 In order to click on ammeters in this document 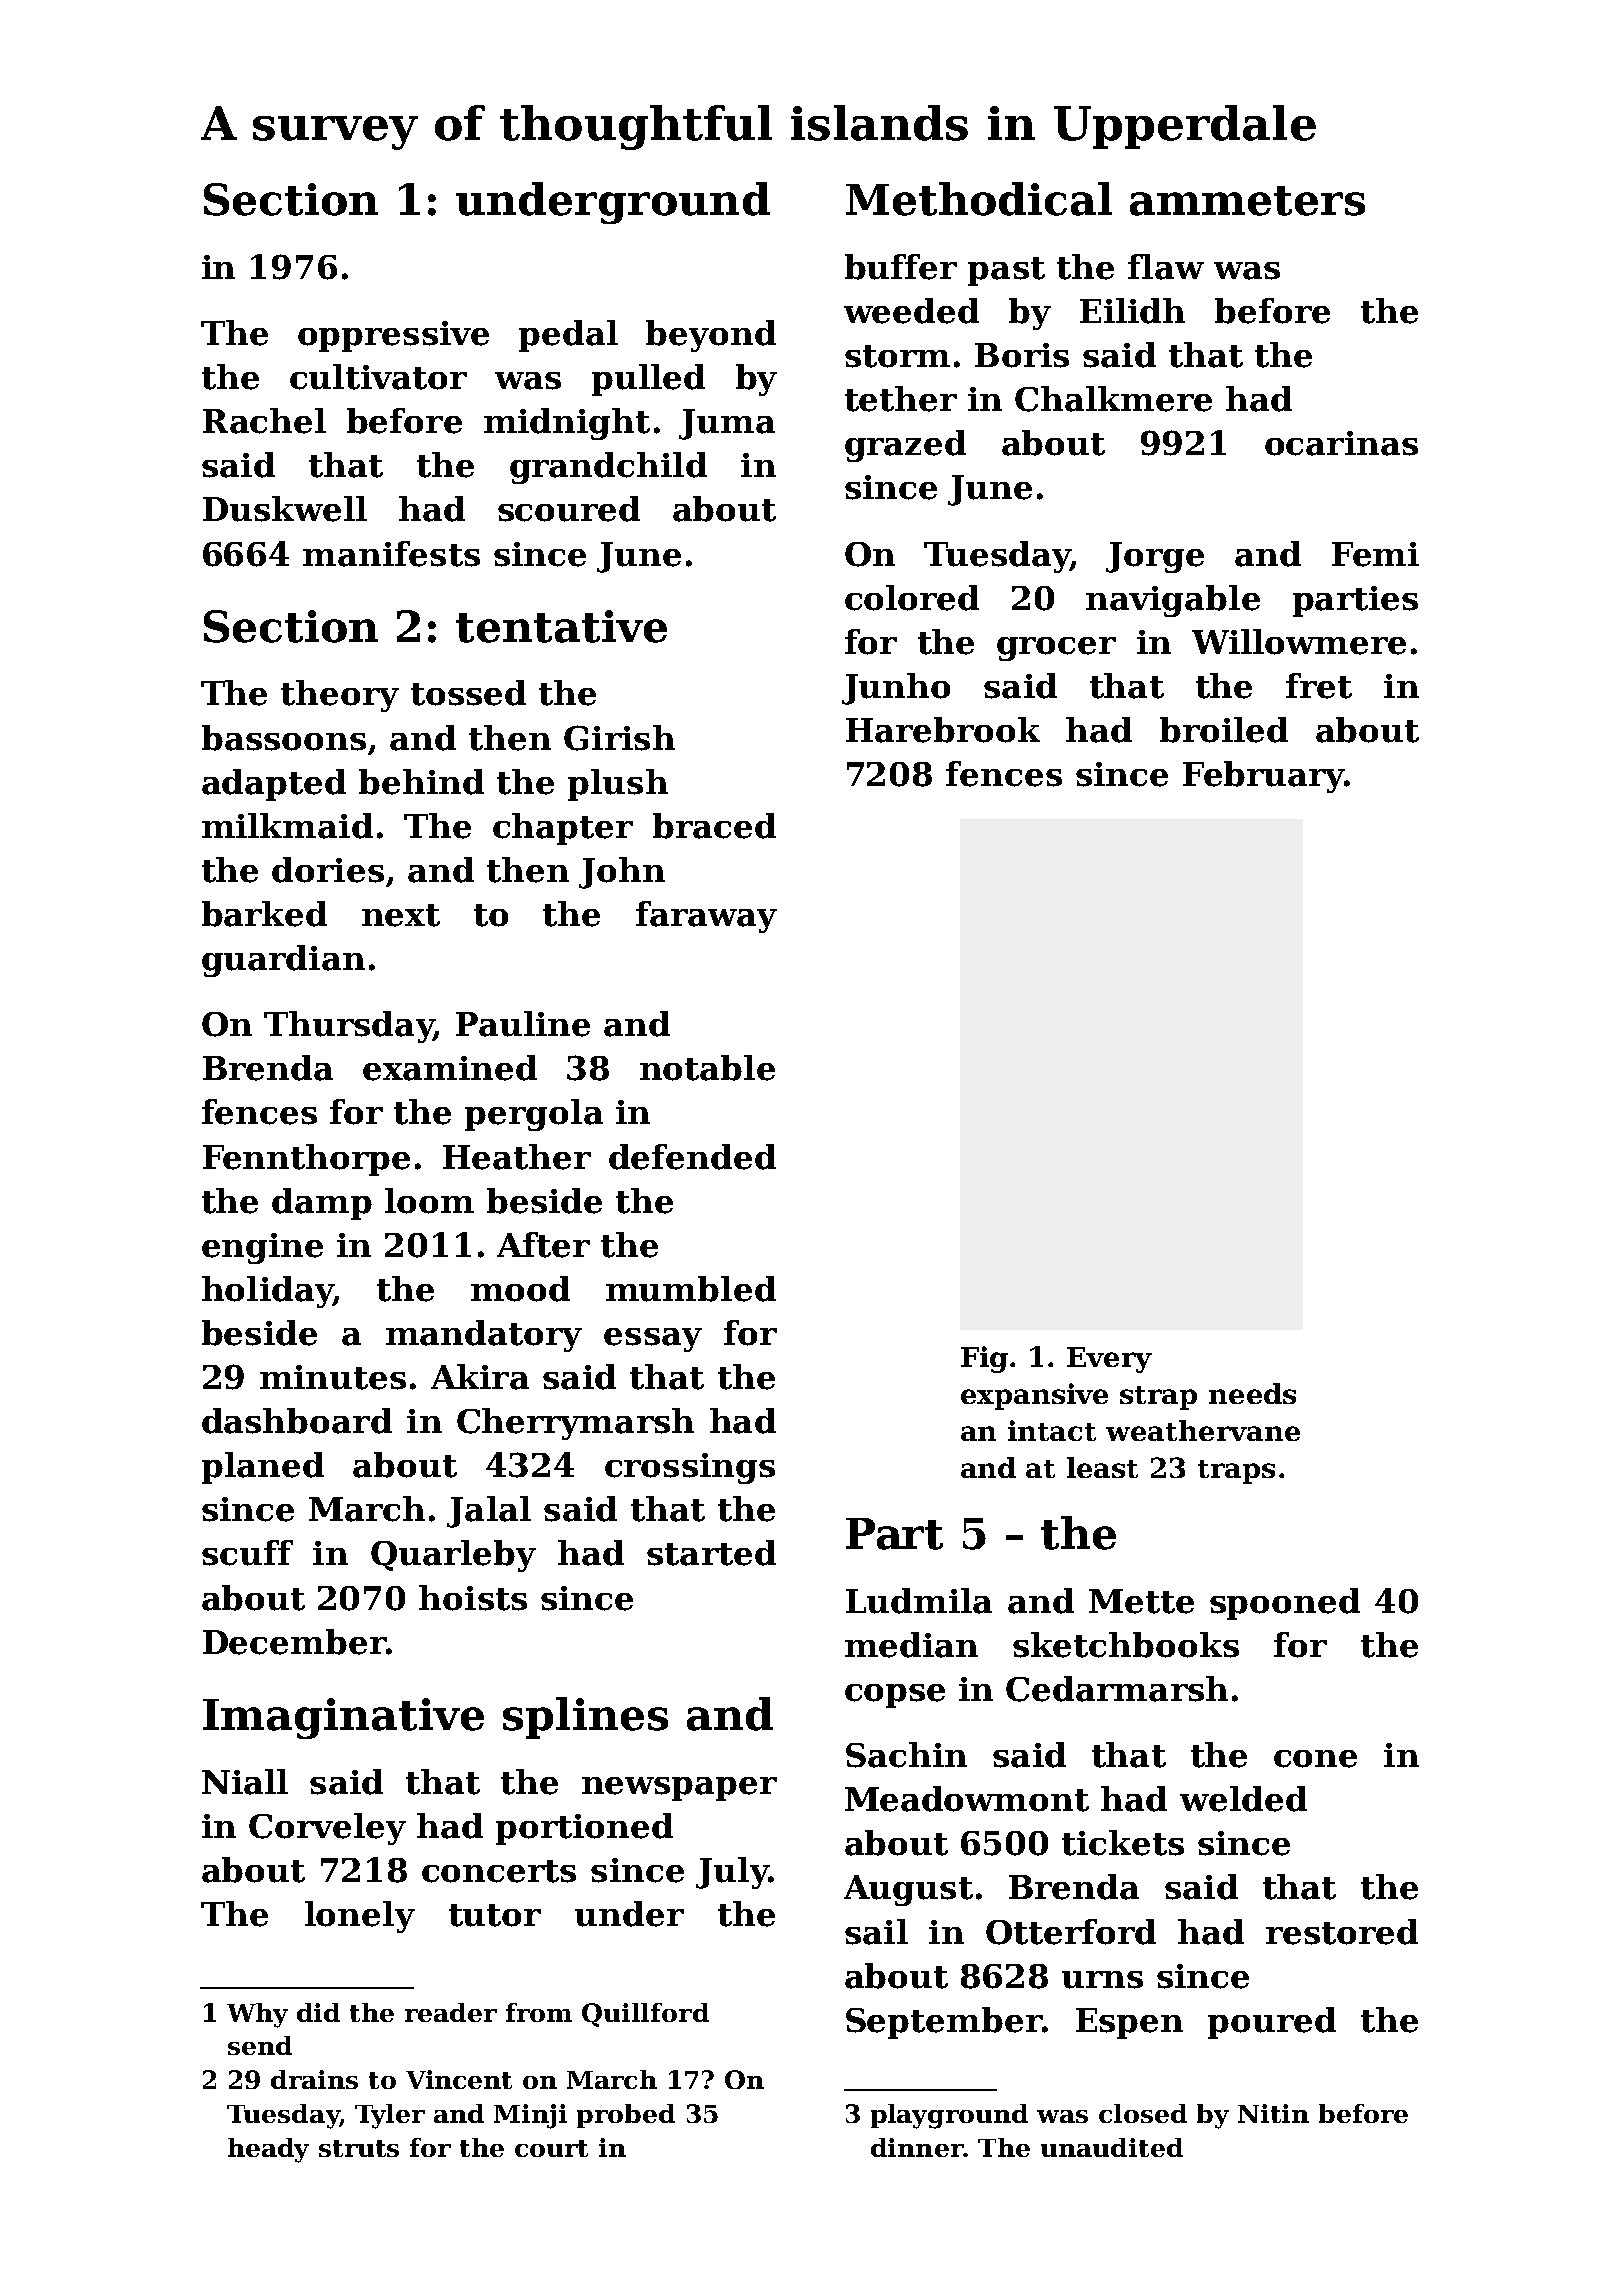, I will do `click(1247, 201)`.
